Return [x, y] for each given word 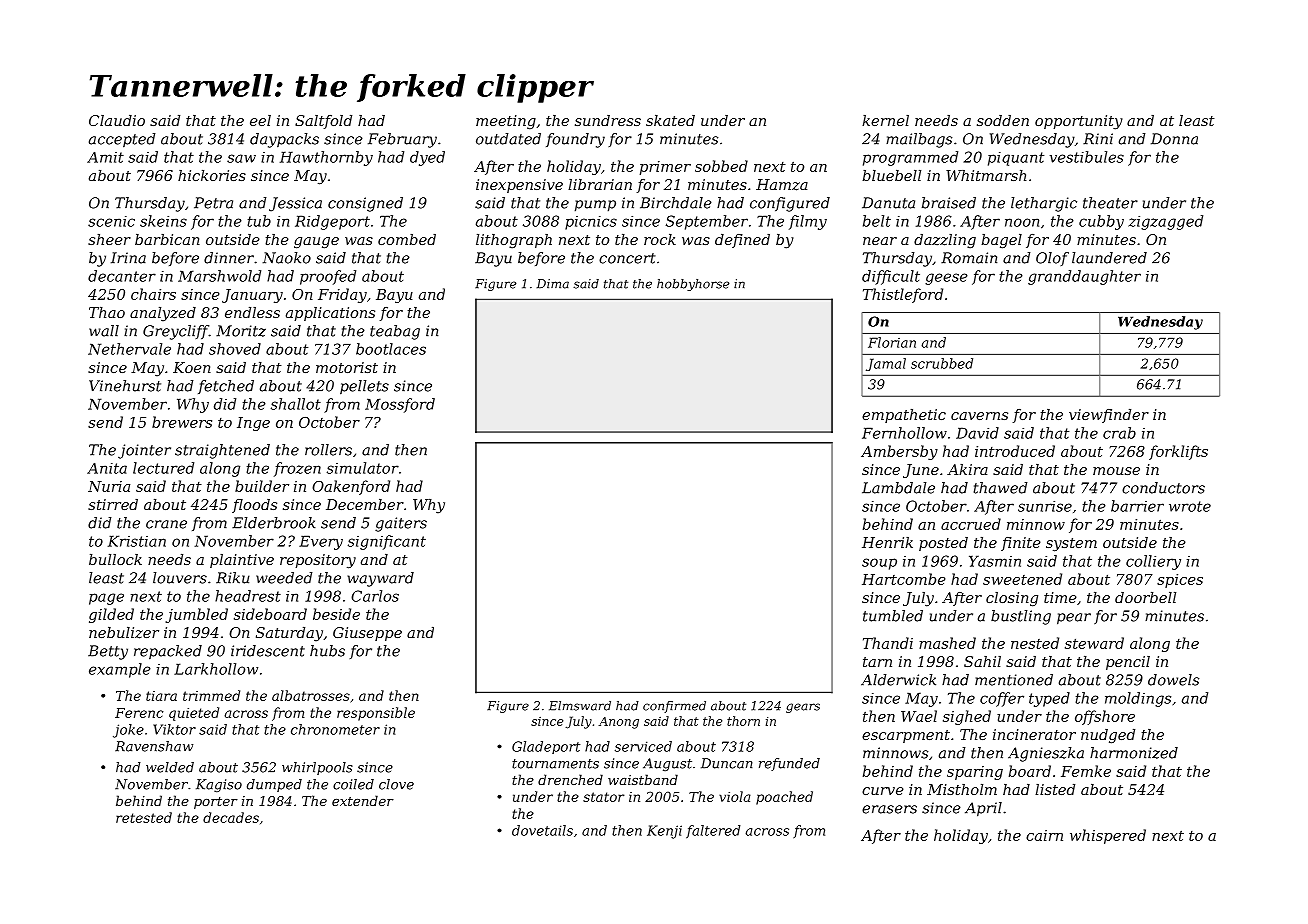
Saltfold [323, 122]
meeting [506, 122]
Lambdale [898, 488]
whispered [1108, 836]
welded [170, 767]
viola [735, 796]
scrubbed [942, 363]
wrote [1190, 506]
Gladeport [546, 747]
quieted [194, 714]
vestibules [1087, 157]
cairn [1044, 835]
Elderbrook [274, 523]
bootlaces [391, 349]
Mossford [400, 405]
